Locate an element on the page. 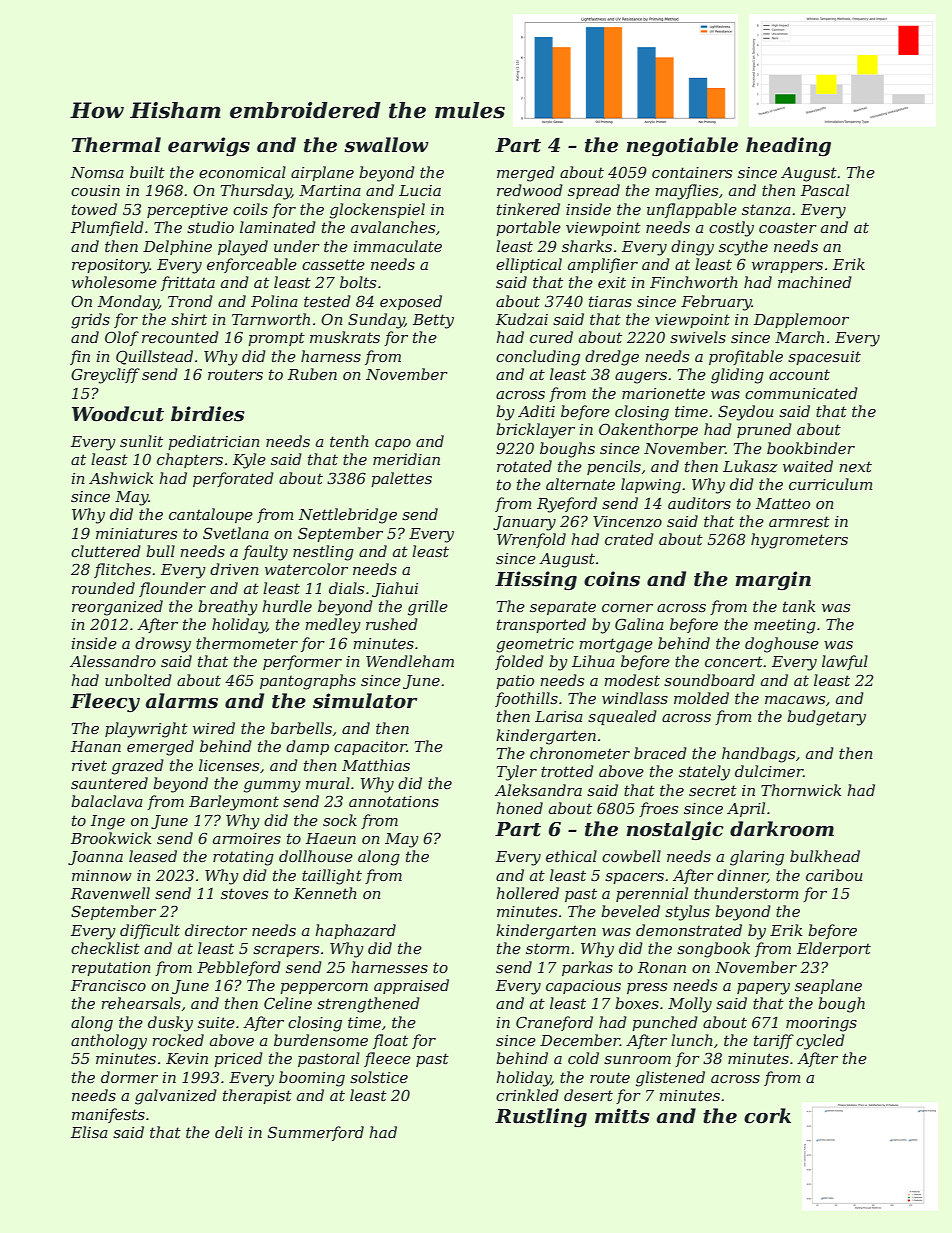  Dapplemoor is located at coordinates (801, 320).
